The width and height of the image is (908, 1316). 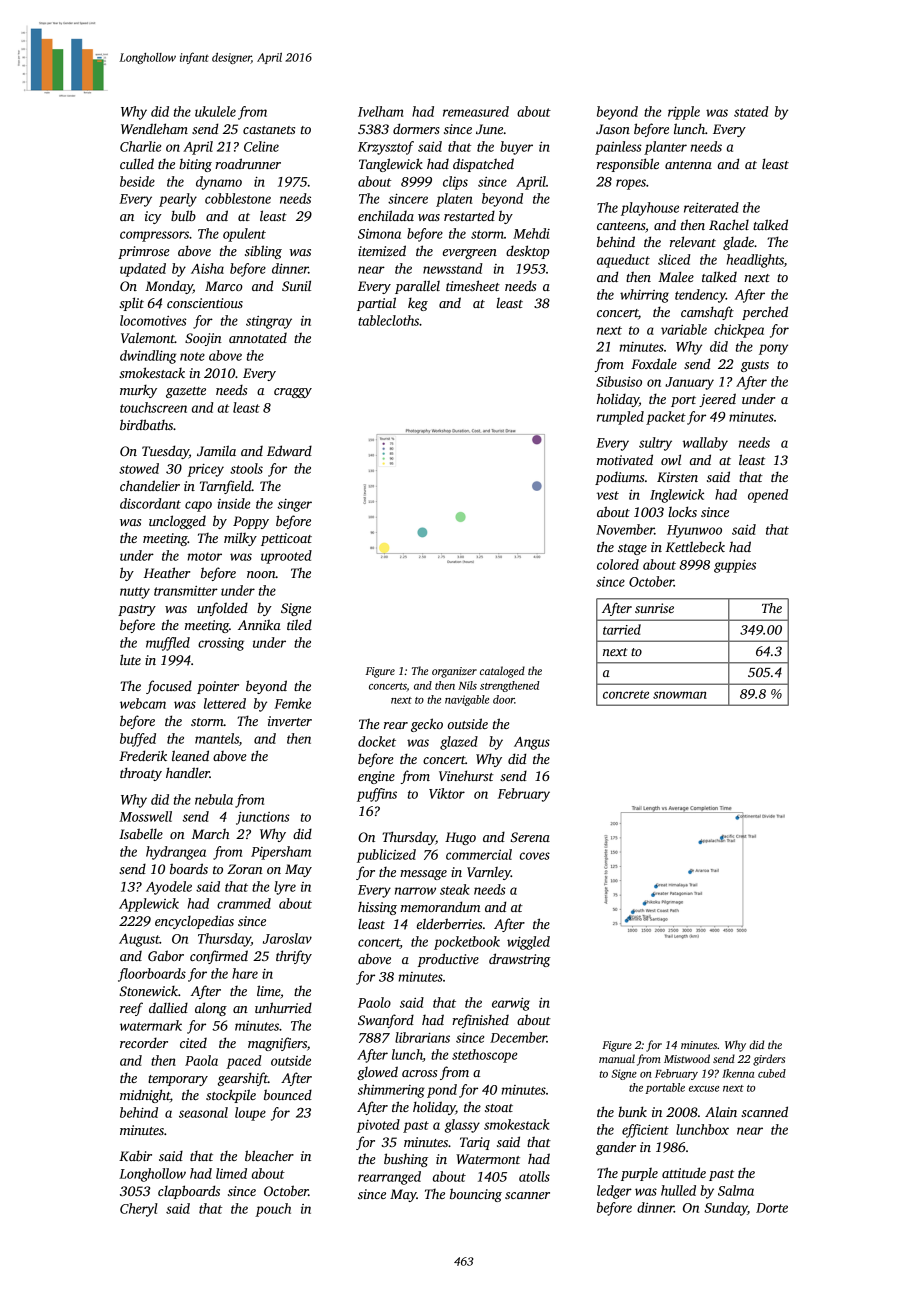 What do you see at coordinates (135, 593) in the image?
I see `nutty` at bounding box center [135, 593].
